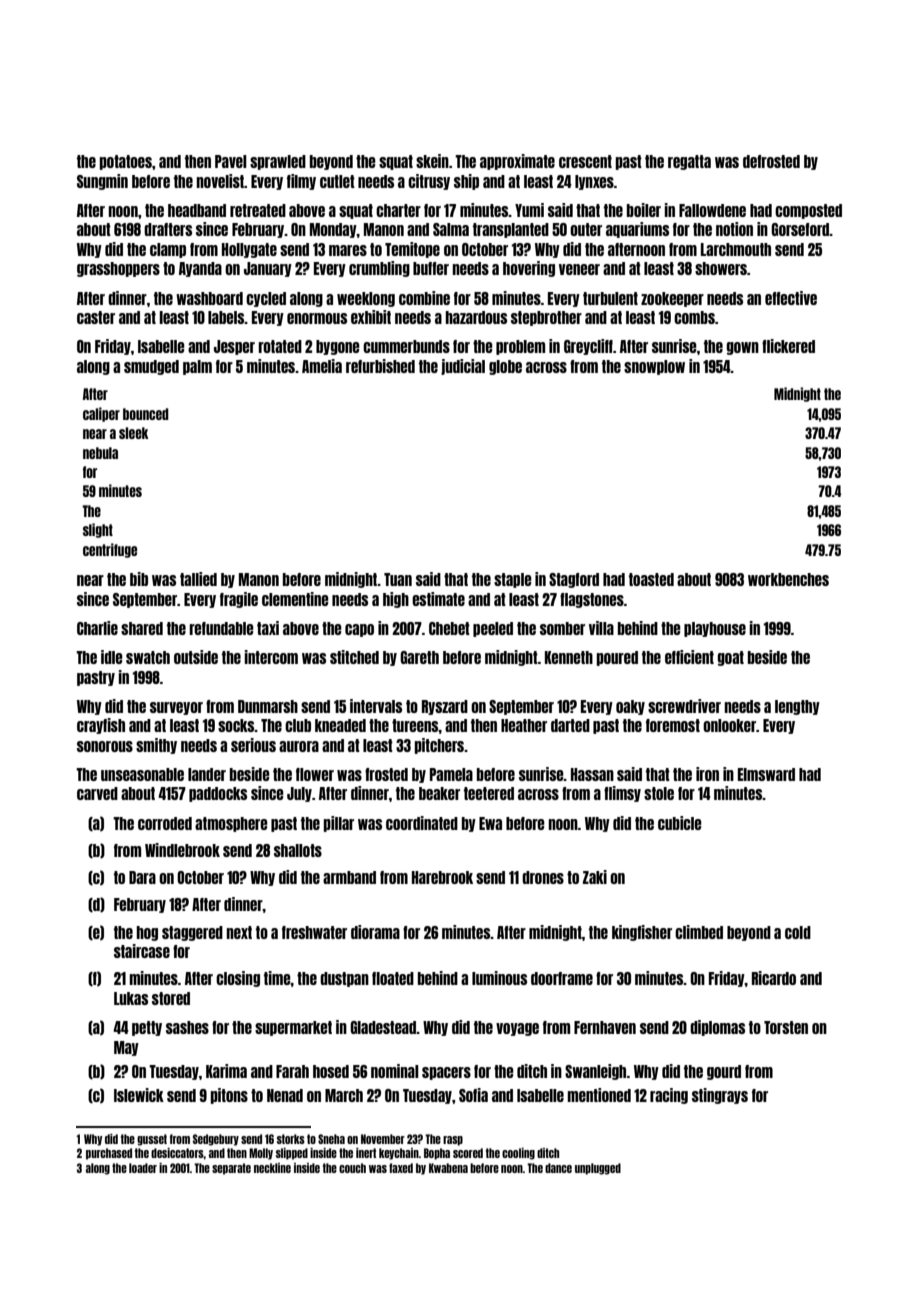  Describe the element at coordinates (788, 346) in the document. I see `flickered` at that location.
